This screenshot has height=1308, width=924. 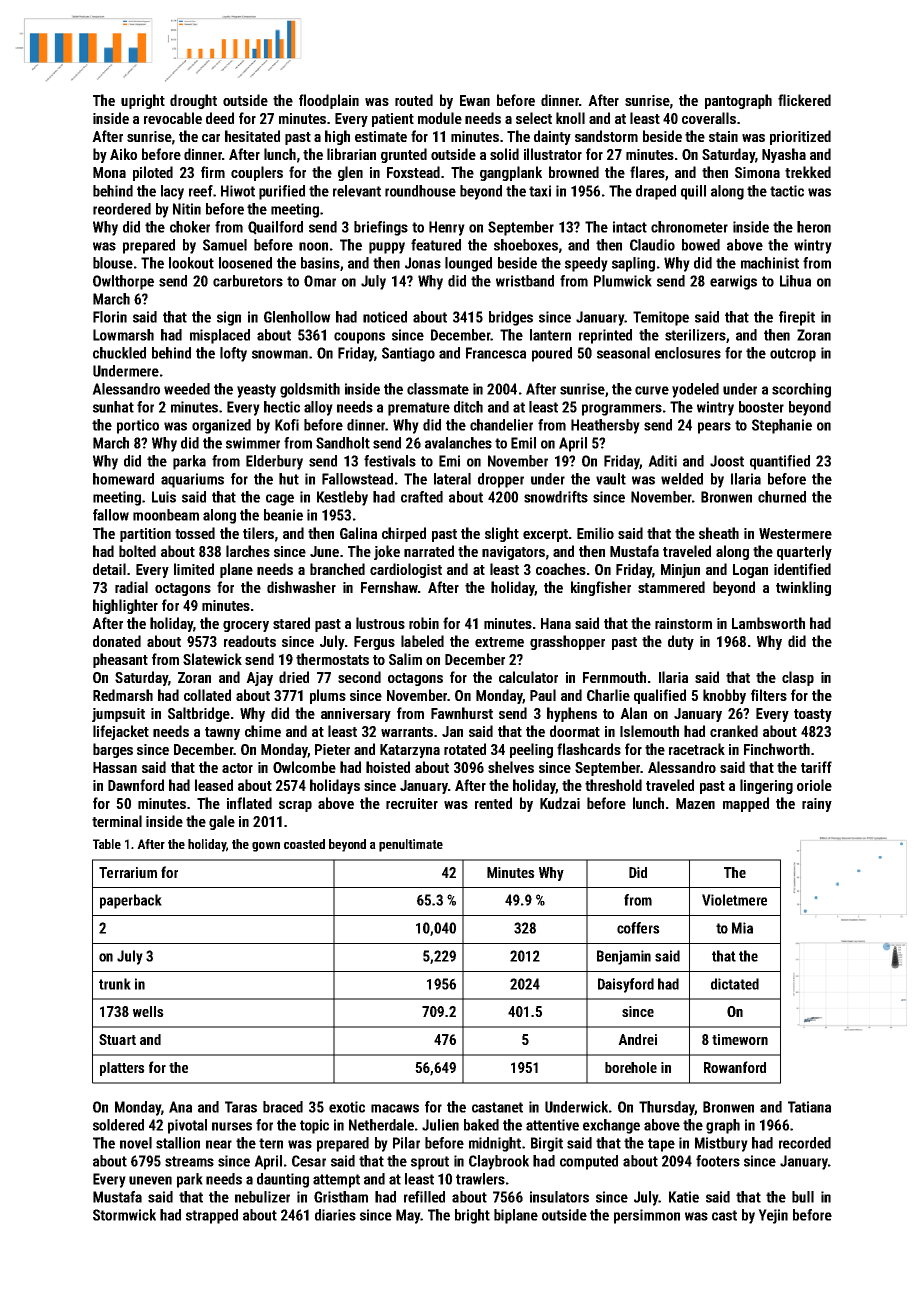 I want to click on footers, so click(x=718, y=1161).
